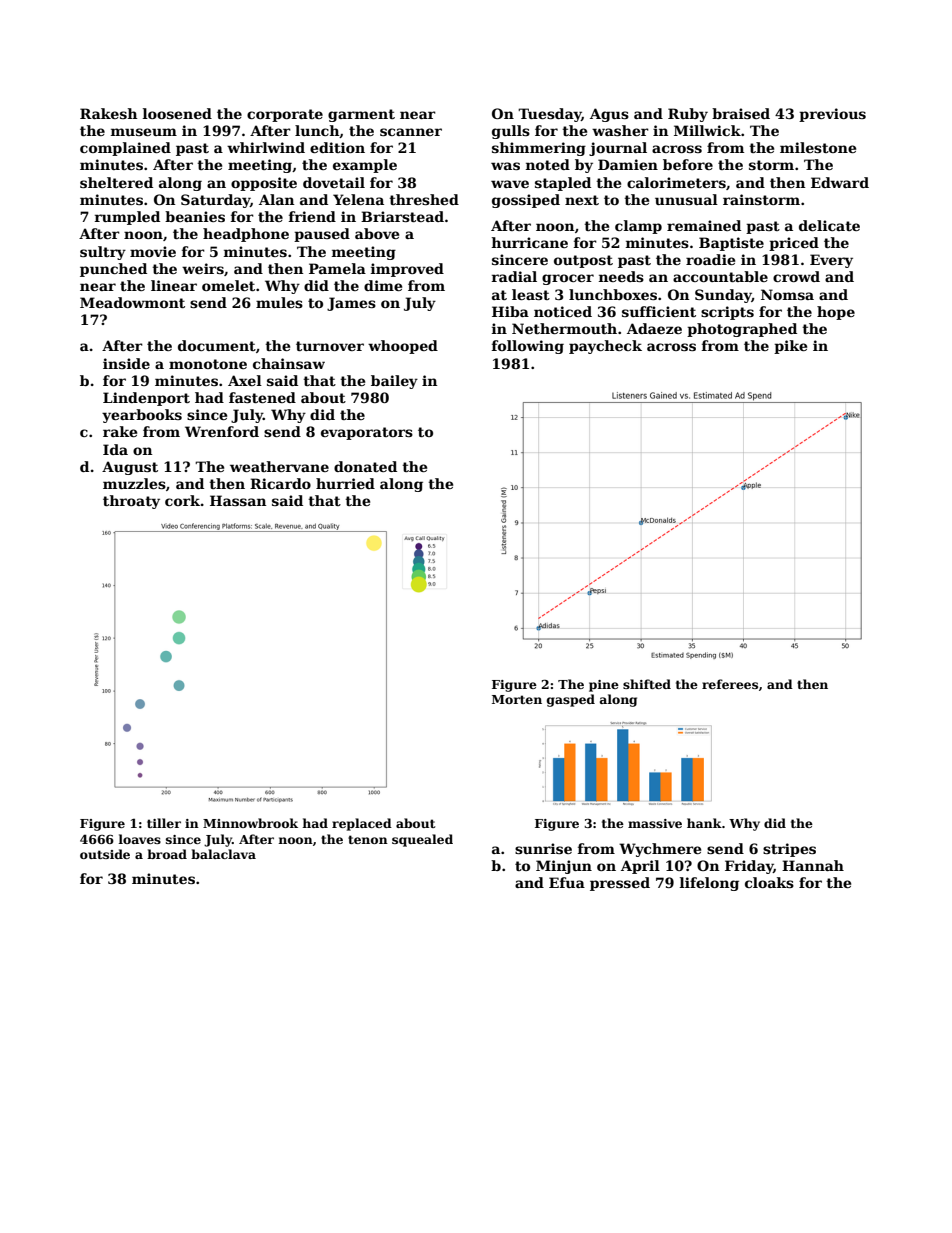 This screenshot has width=952, height=1233. What do you see at coordinates (127, 218) in the screenshot?
I see `rumpled` at bounding box center [127, 218].
